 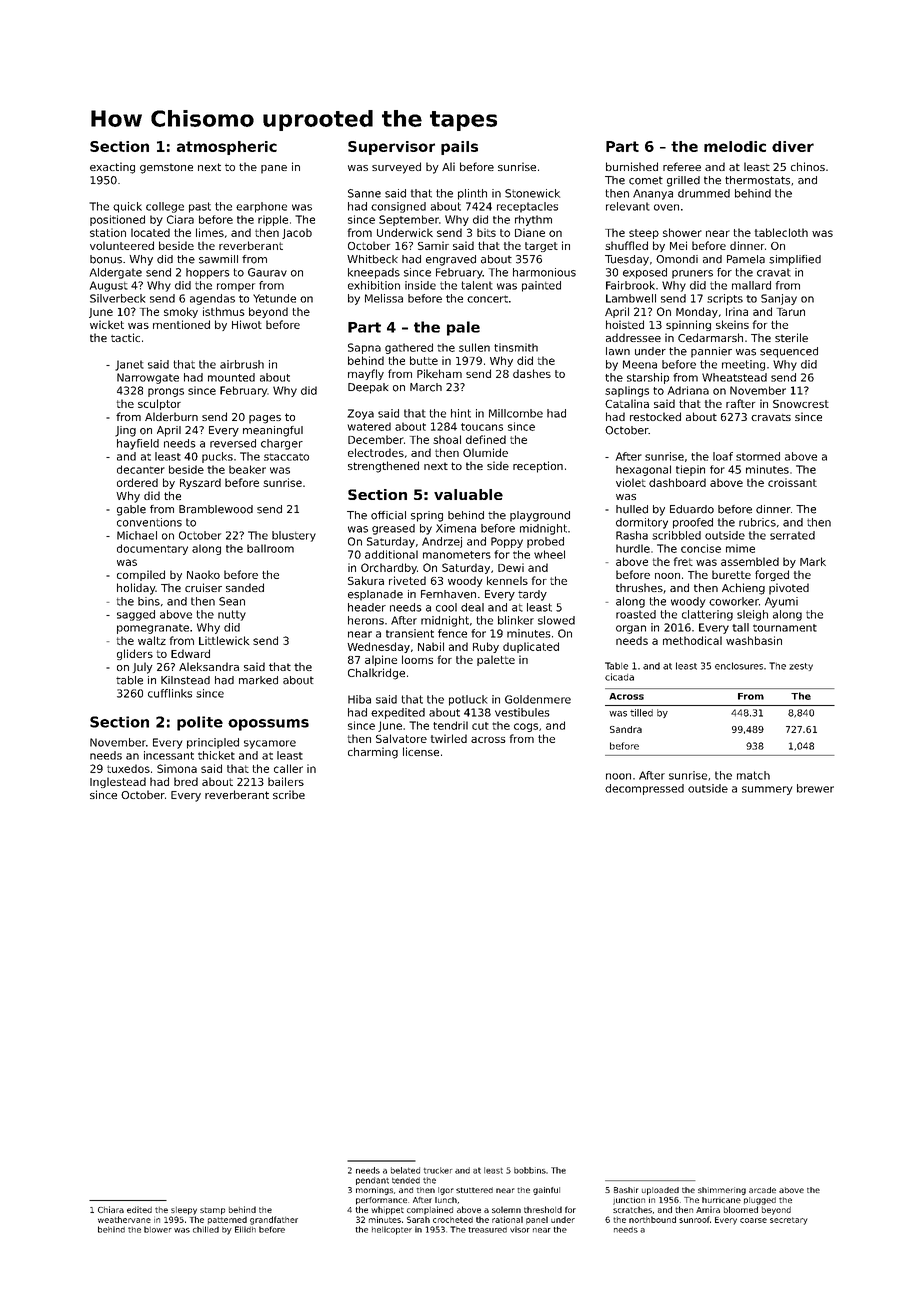 I want to click on gainful, so click(x=546, y=1191).
